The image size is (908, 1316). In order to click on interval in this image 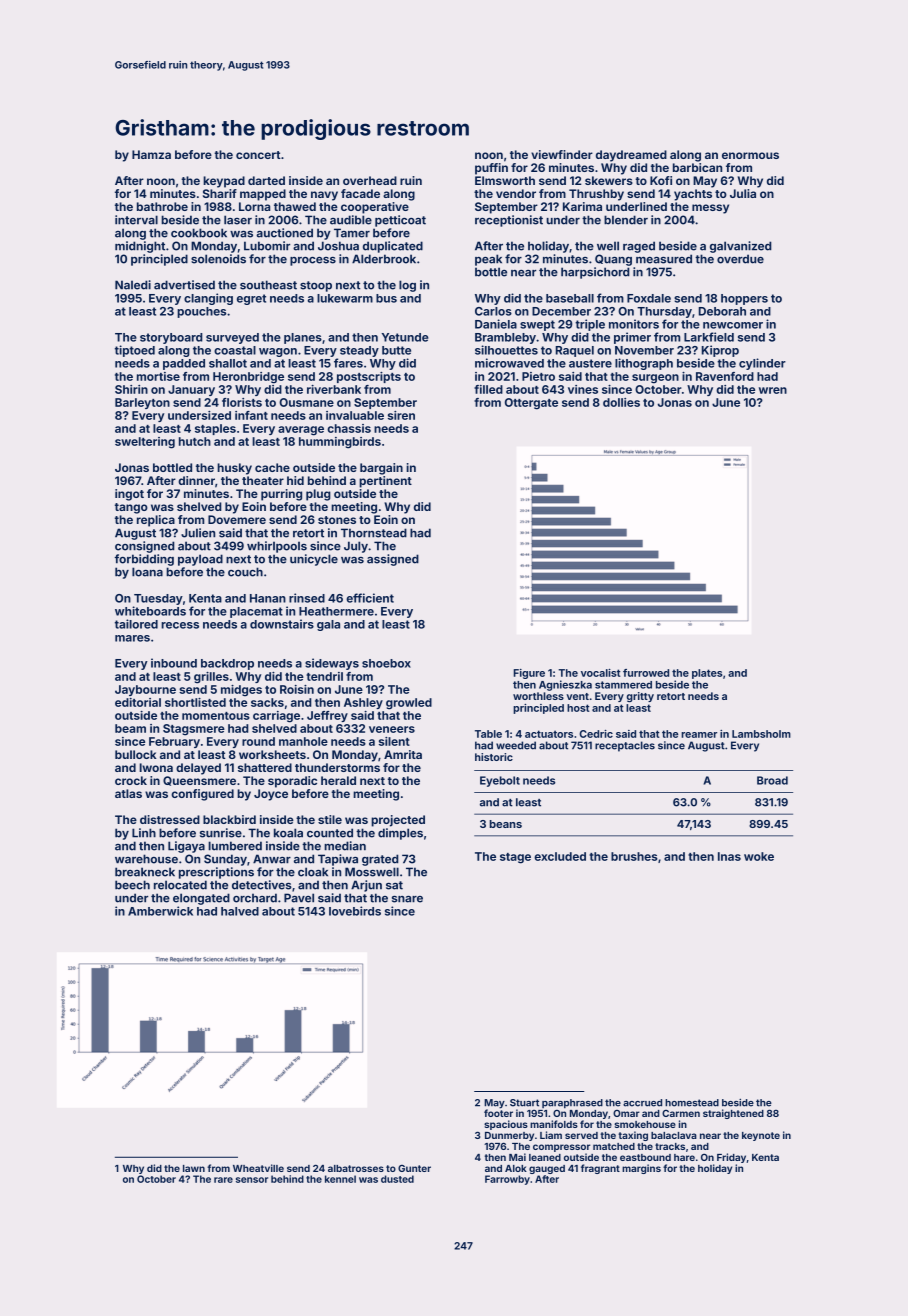, I will do `click(136, 220)`.
